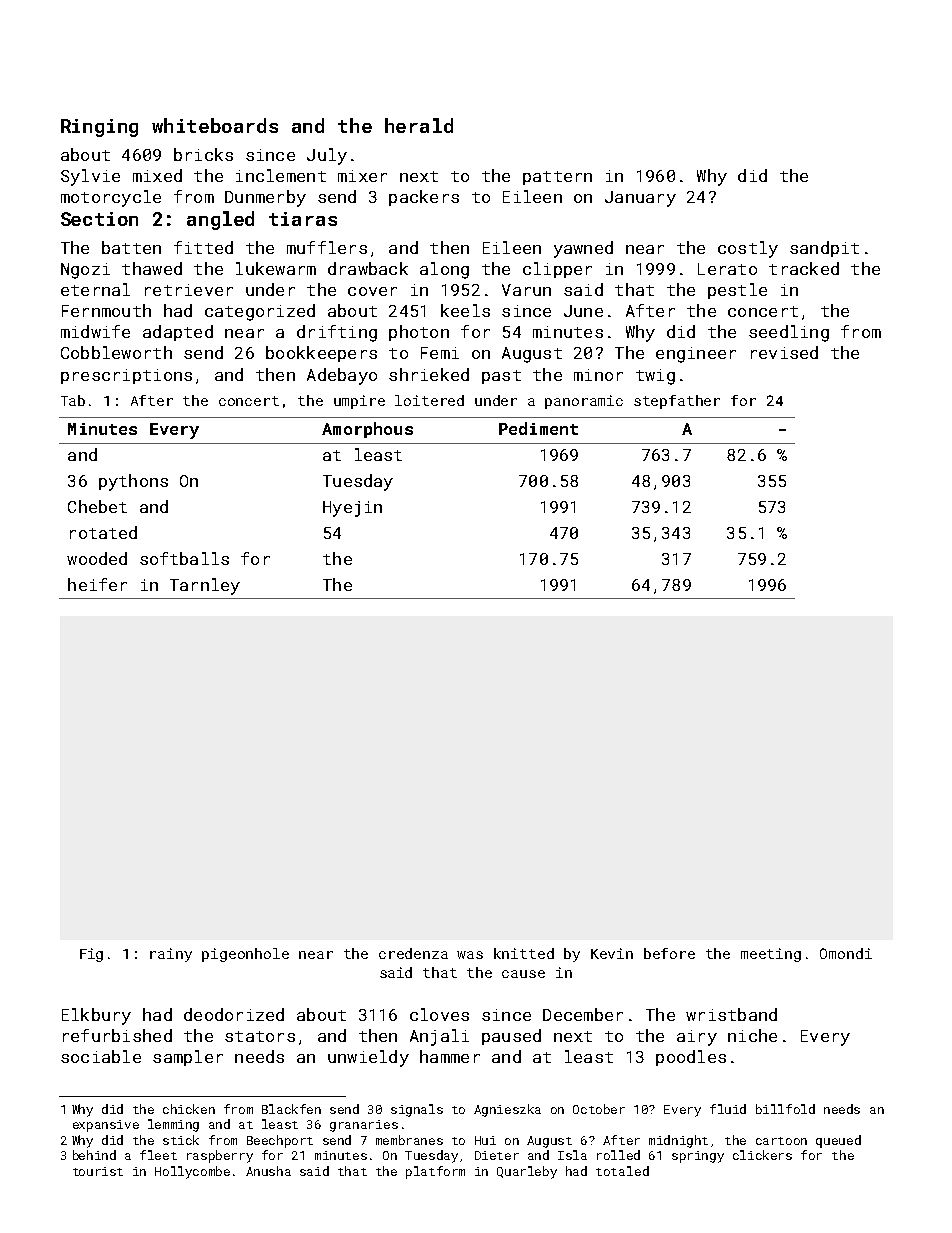 The image size is (952, 1233). I want to click on Varun, so click(526, 290).
